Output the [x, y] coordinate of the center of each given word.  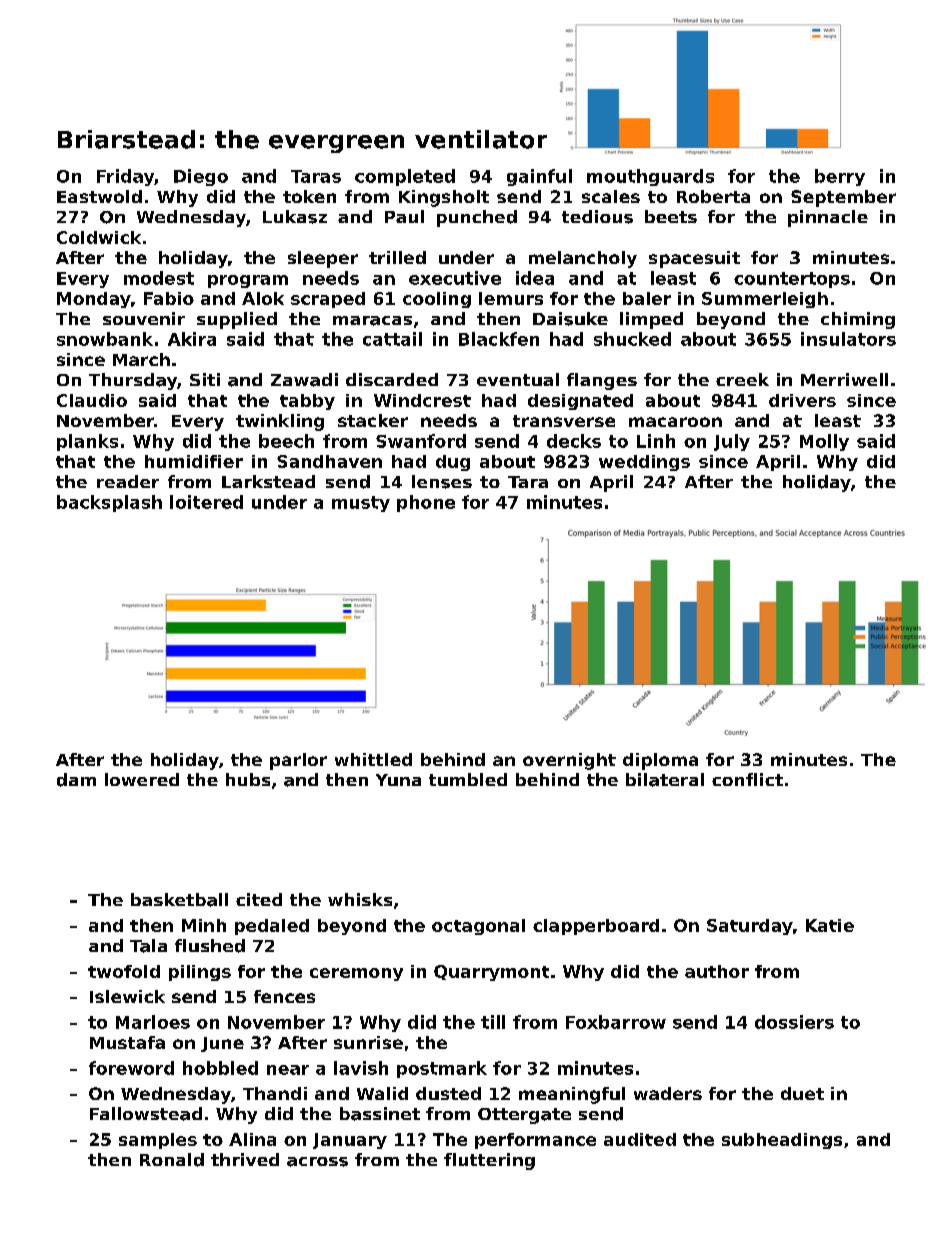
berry [840, 177]
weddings [644, 463]
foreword [131, 1068]
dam [76, 780]
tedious [597, 217]
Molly [824, 442]
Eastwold [99, 196]
